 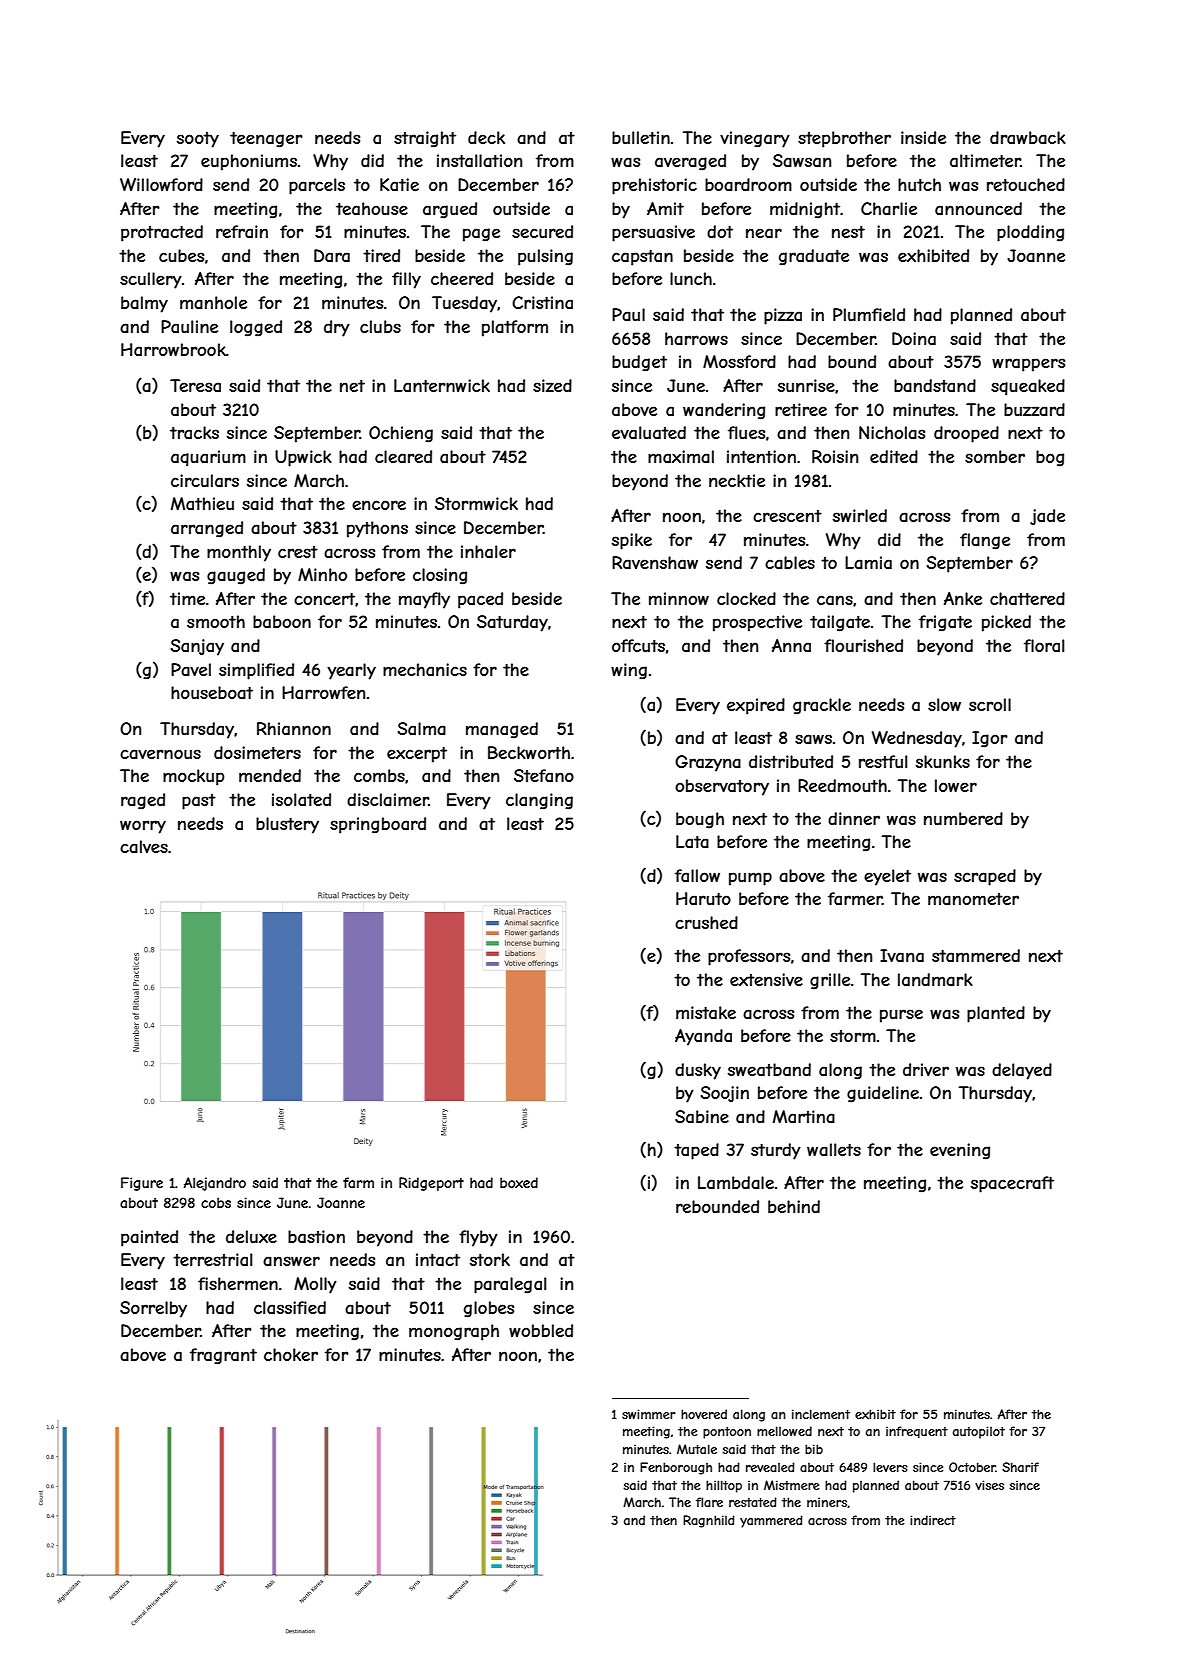 What do you see at coordinates (844, 139) in the page?
I see `stepbrother` at bounding box center [844, 139].
